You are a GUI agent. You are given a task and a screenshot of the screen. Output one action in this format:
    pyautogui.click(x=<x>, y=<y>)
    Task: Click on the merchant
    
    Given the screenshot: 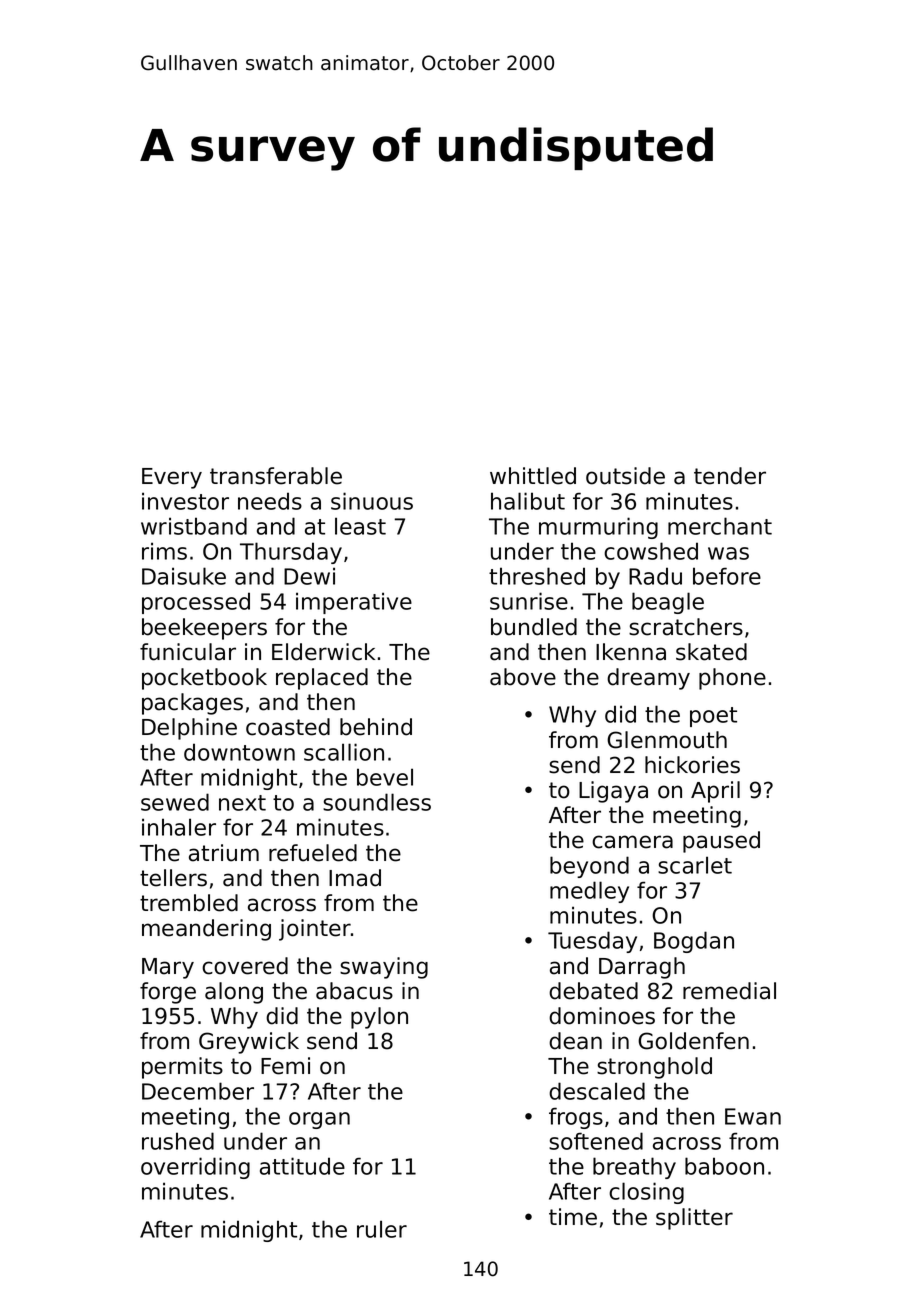 What is the action you would take?
    pyautogui.click(x=720, y=526)
